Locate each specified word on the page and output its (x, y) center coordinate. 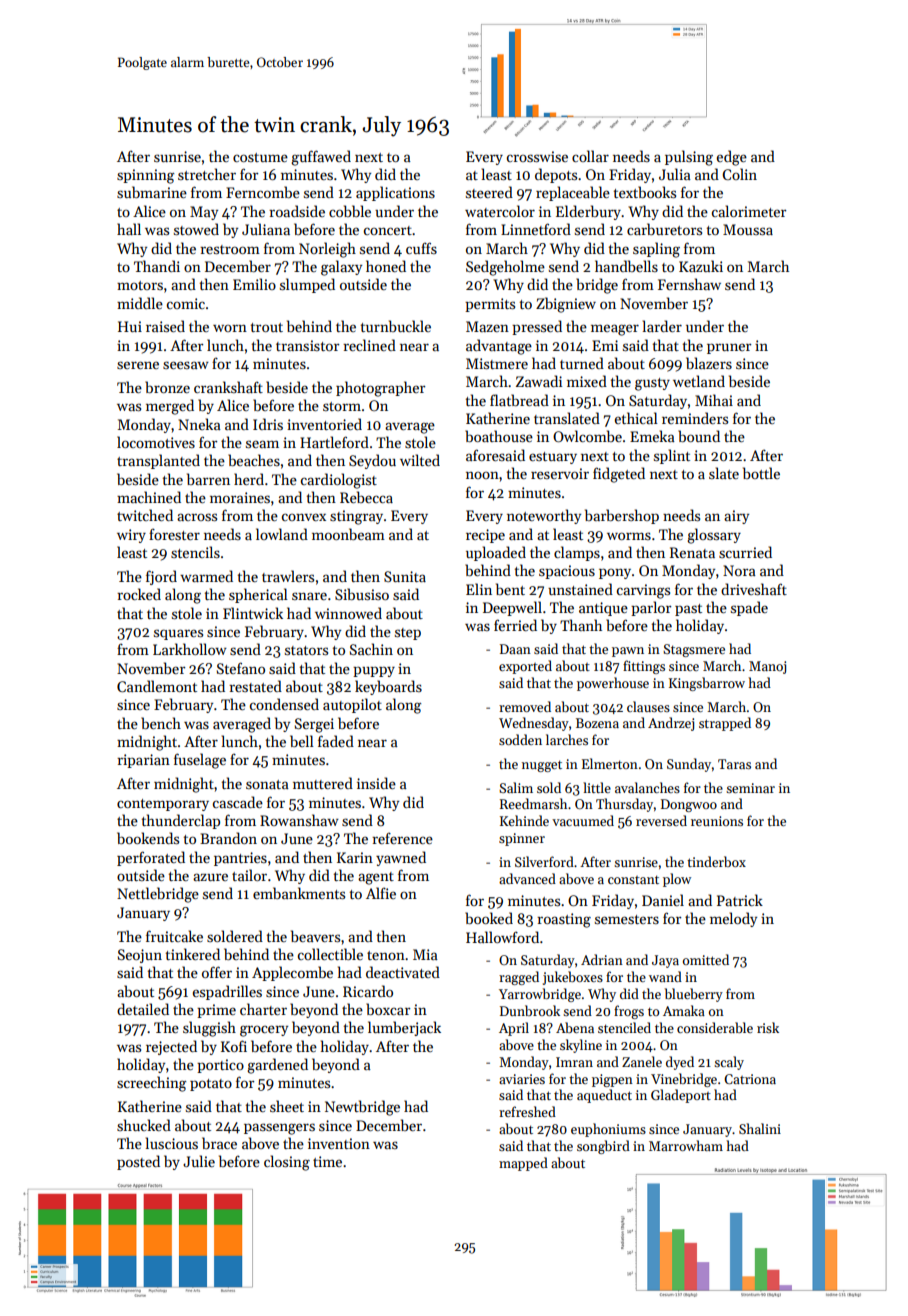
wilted (420, 460)
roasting (564, 920)
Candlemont (157, 686)
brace (219, 1143)
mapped (523, 1164)
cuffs (421, 248)
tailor (249, 875)
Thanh (581, 625)
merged (170, 407)
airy (736, 517)
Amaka (684, 1010)
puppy (374, 672)
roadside (297, 211)
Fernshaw (689, 284)
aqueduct (604, 1096)
